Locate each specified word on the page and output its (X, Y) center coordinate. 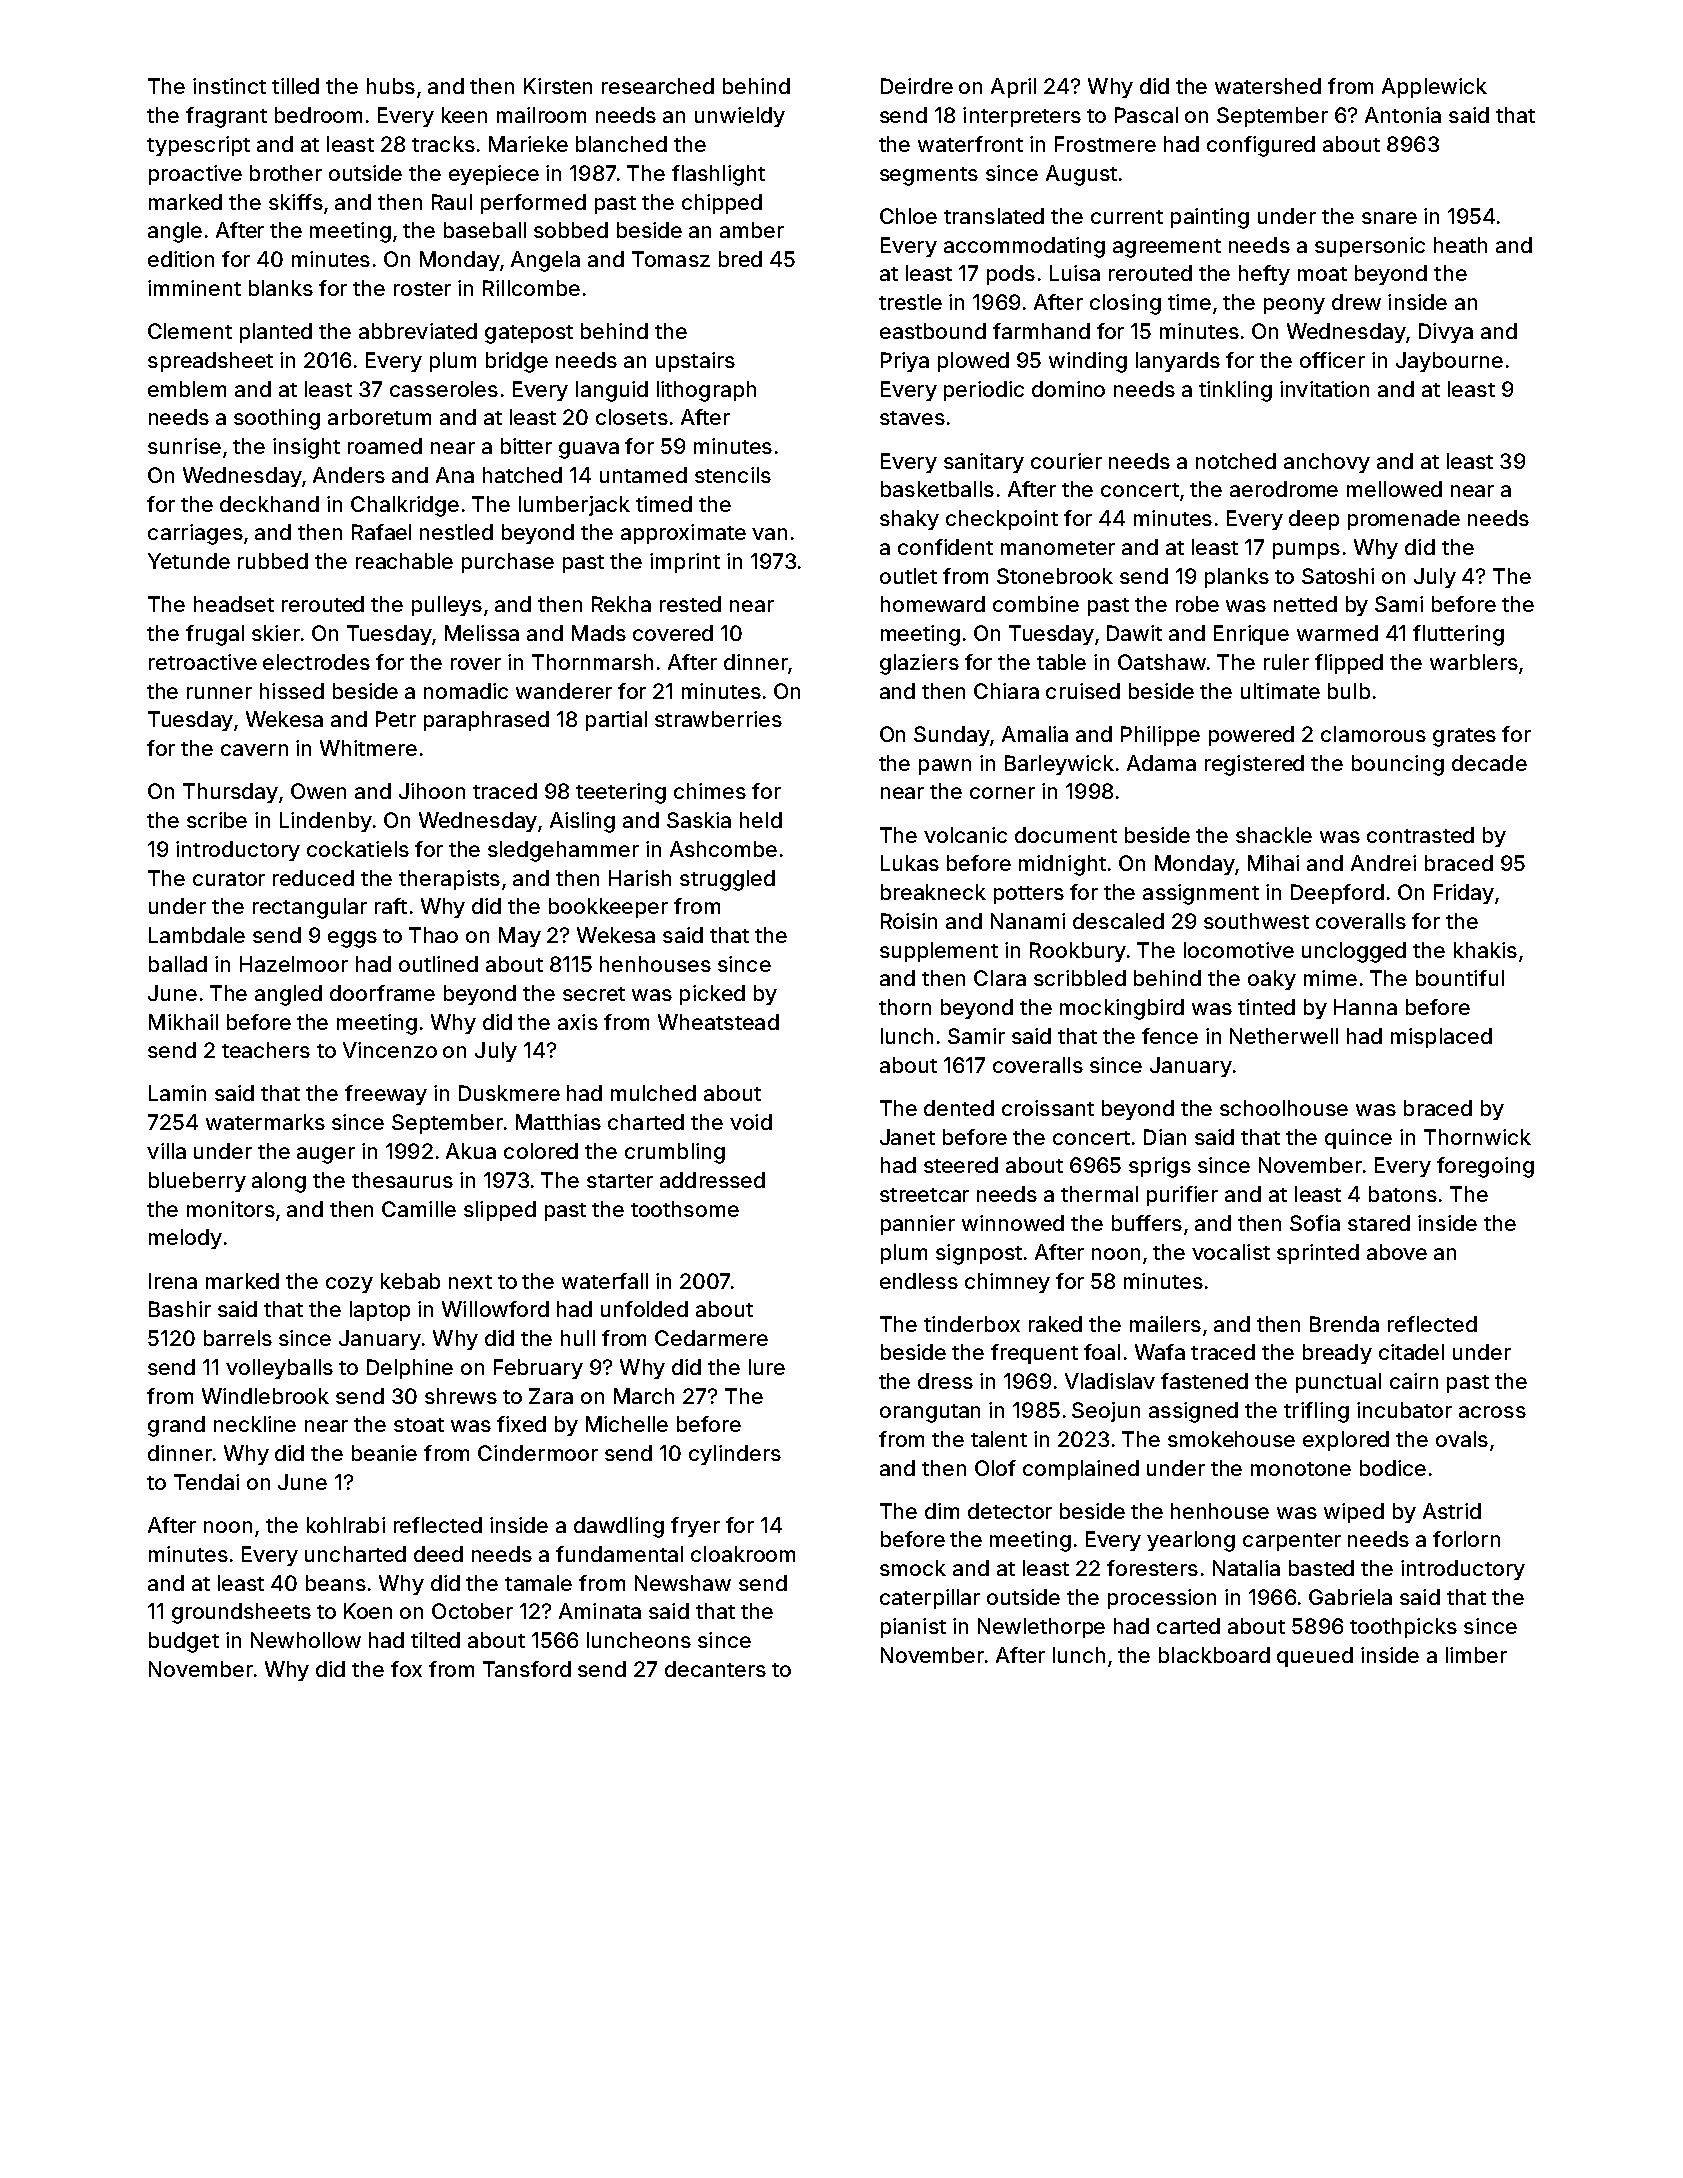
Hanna (1365, 1007)
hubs (391, 86)
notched (1236, 461)
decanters (715, 1669)
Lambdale (197, 935)
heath (1460, 245)
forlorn (1466, 1539)
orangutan (930, 1413)
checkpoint (1002, 520)
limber (1476, 1655)
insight (306, 448)
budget (184, 1642)
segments (929, 176)
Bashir (180, 1309)
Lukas (910, 863)
